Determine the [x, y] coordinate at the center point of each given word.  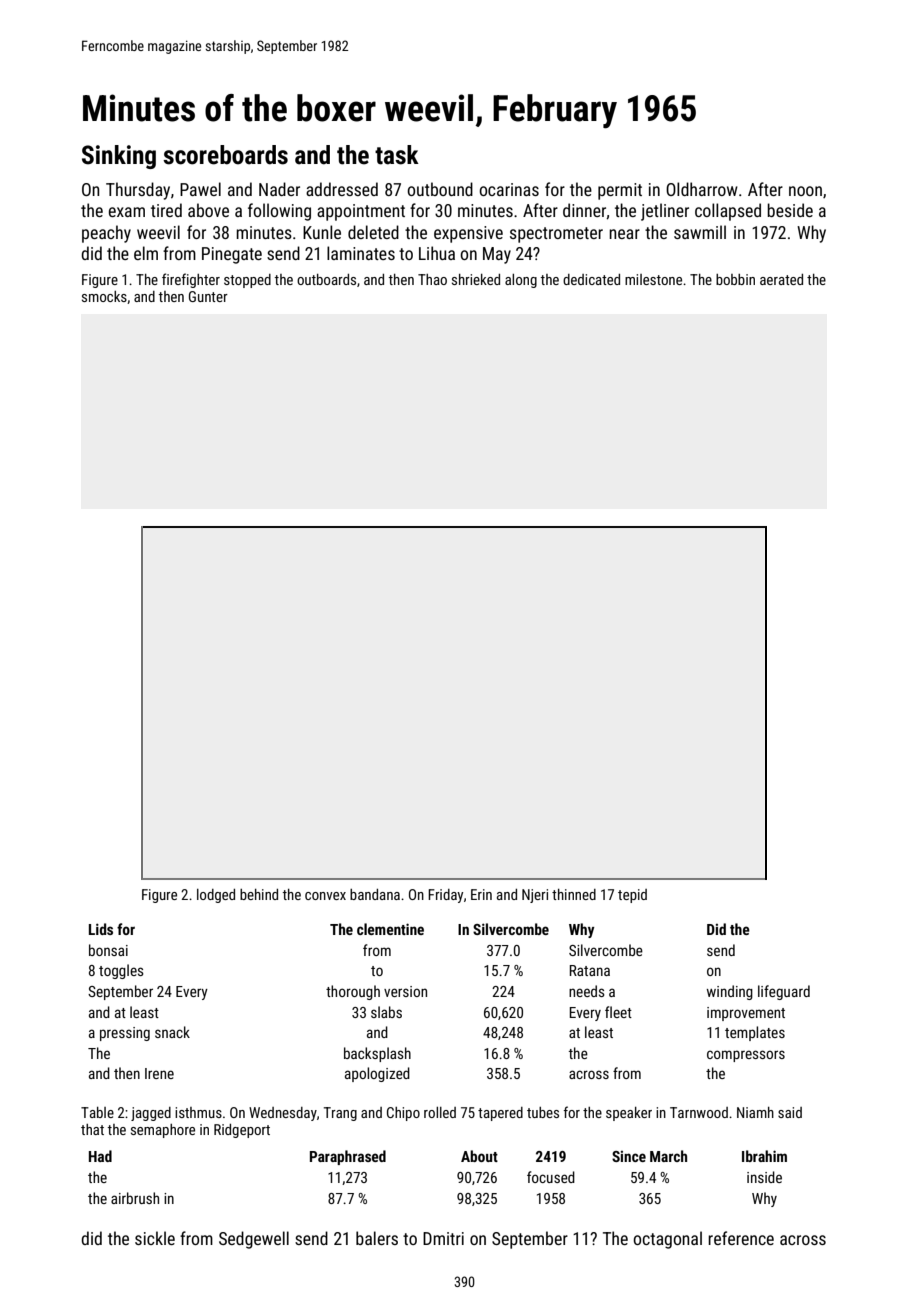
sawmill [700, 232]
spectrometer [556, 235]
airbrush [135, 1198]
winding [730, 992]
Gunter [208, 296]
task [397, 155]
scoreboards [225, 155]
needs [587, 991]
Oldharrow [702, 189]
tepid [632, 896]
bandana [375, 894]
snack [172, 1032]
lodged [216, 896]
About [479, 1156]
